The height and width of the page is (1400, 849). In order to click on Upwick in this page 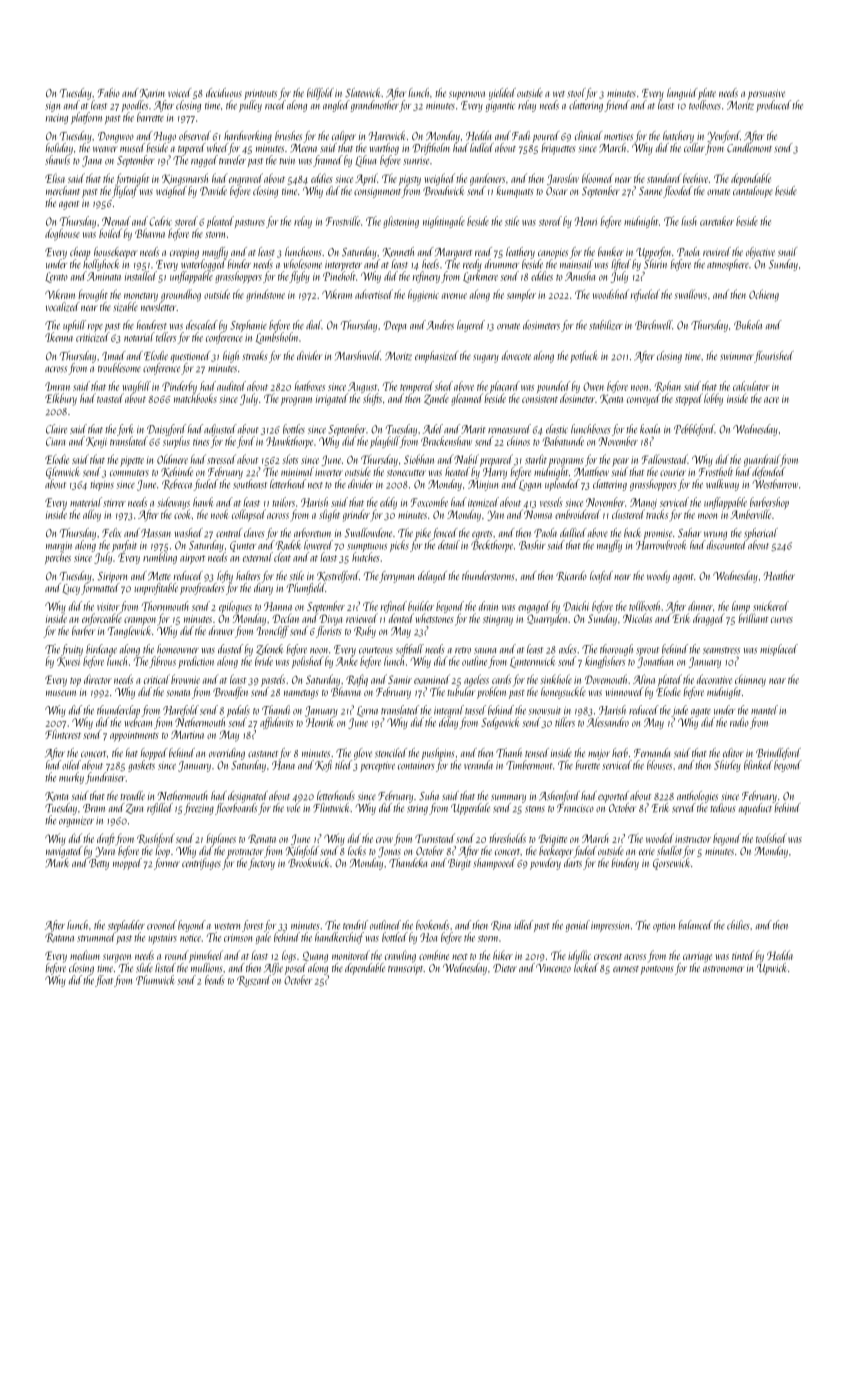, I will do `click(771, 969)`.
